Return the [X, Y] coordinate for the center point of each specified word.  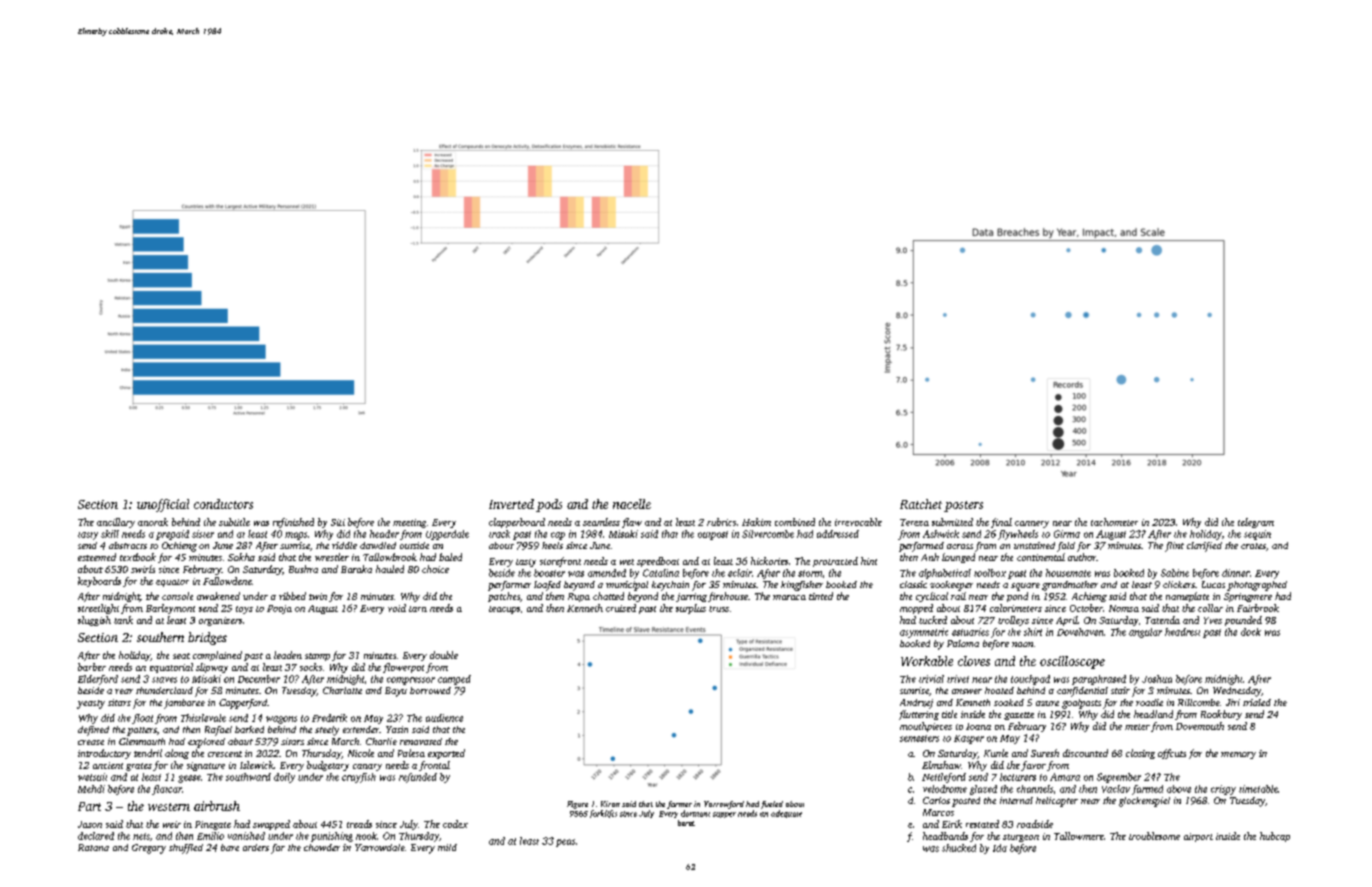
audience [444, 718]
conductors [223, 504]
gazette [1019, 716]
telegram [1256, 523]
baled [450, 557]
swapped [271, 825]
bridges [207, 638]
